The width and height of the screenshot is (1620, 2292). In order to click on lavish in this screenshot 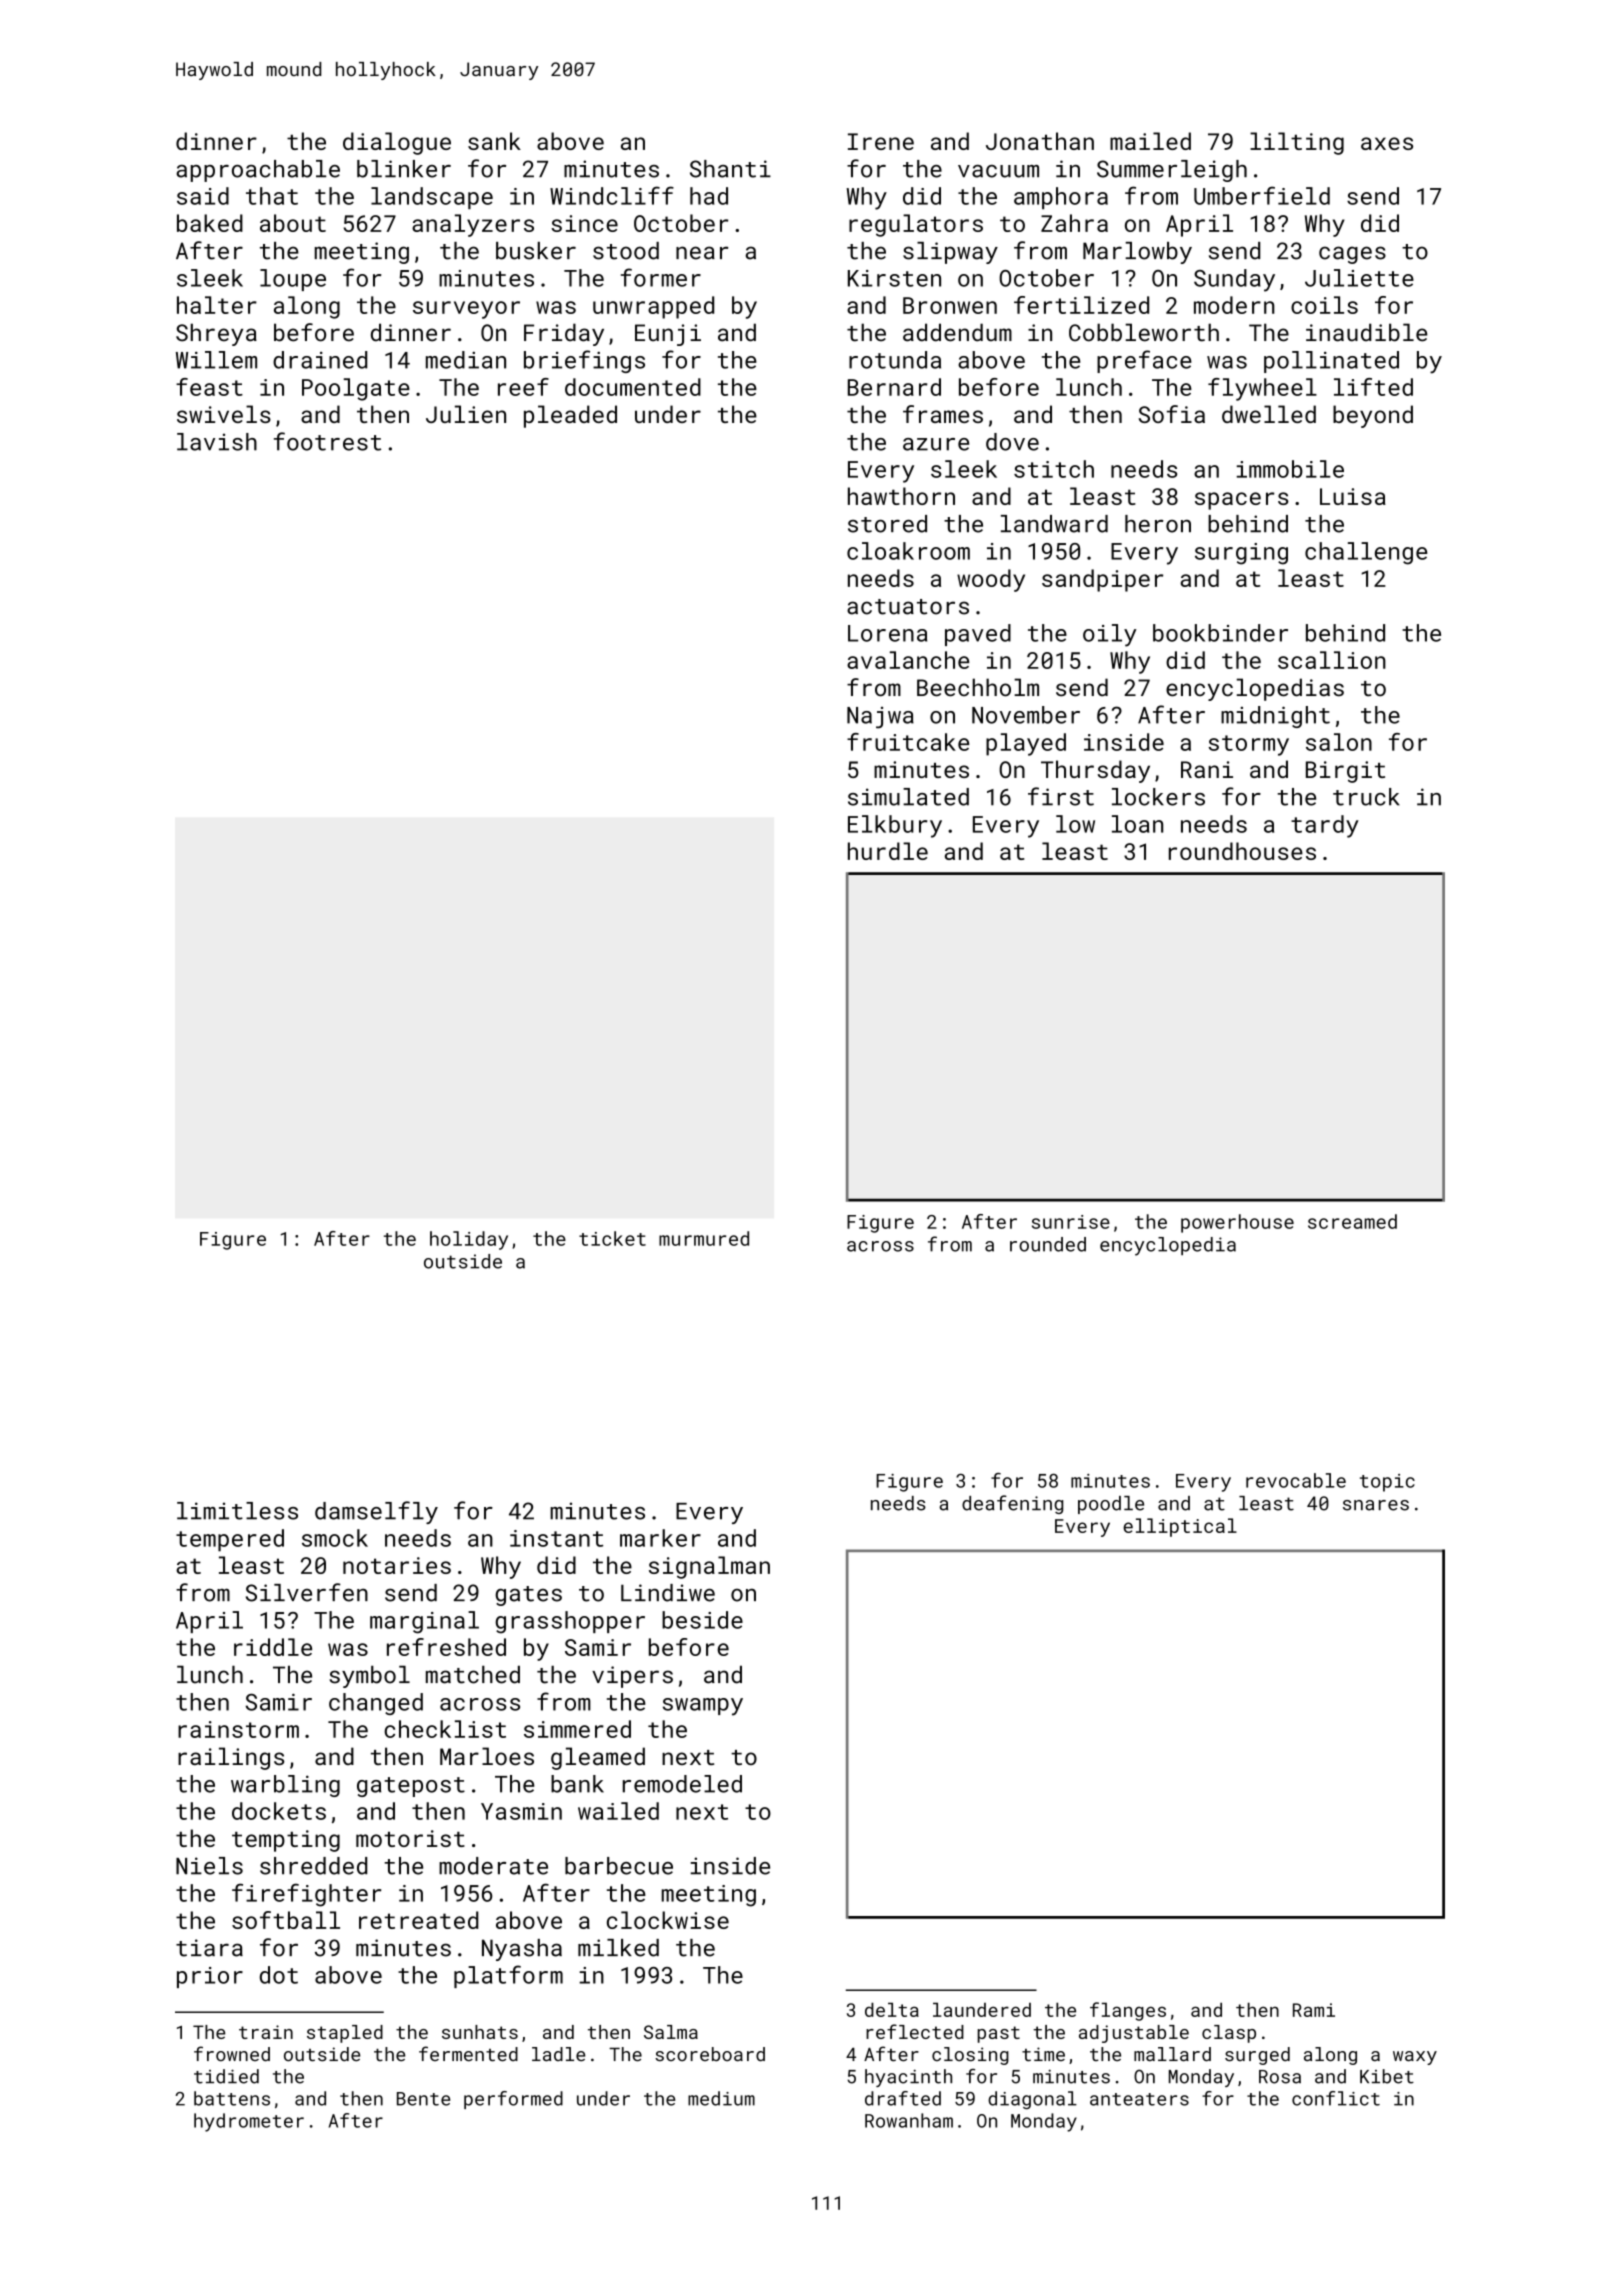, I will do `click(217, 442)`.
